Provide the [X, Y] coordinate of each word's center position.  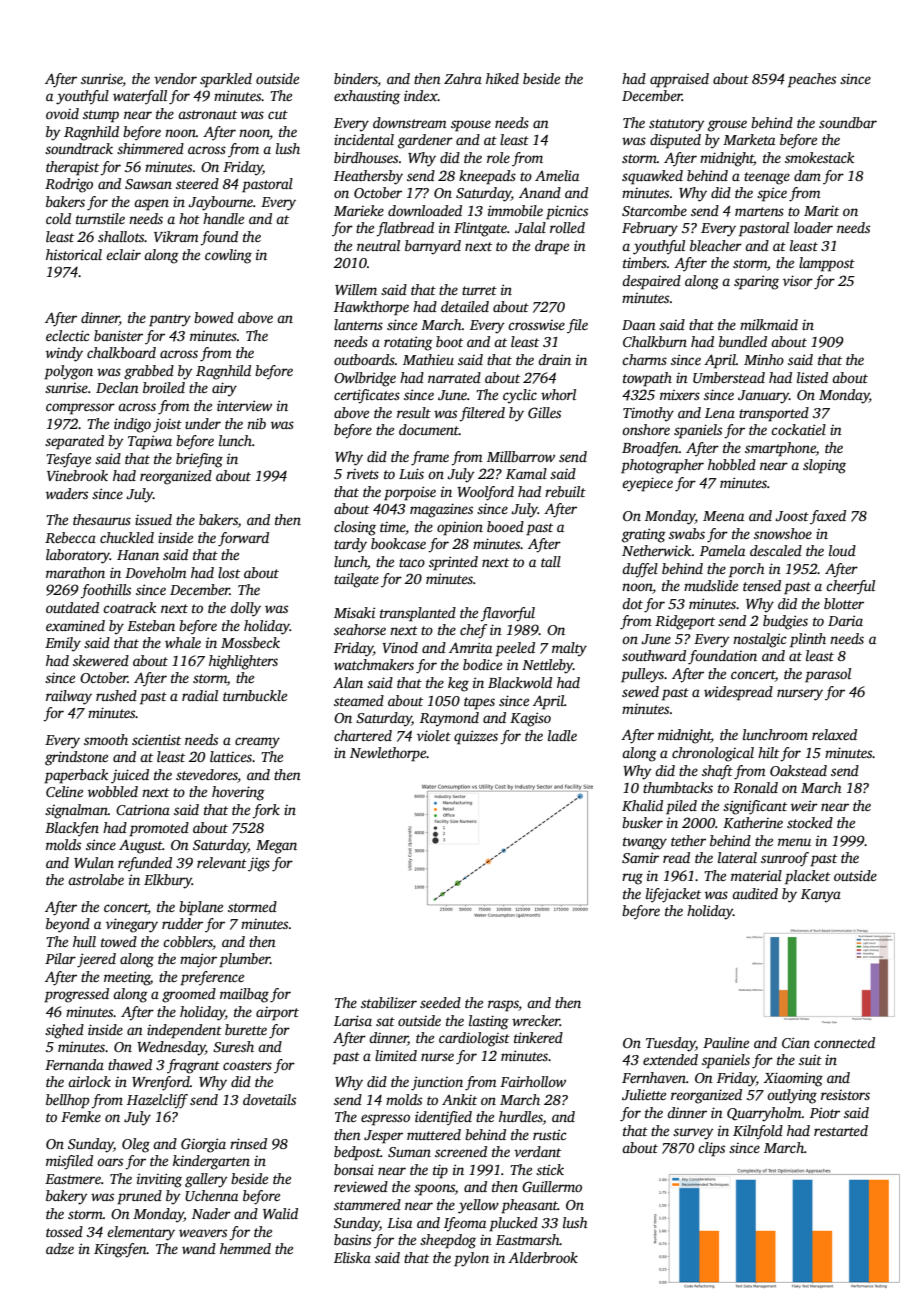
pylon [471, 1259]
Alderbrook [543, 1257]
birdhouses [366, 157]
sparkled [226, 80]
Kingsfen [120, 1250]
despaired [651, 282]
